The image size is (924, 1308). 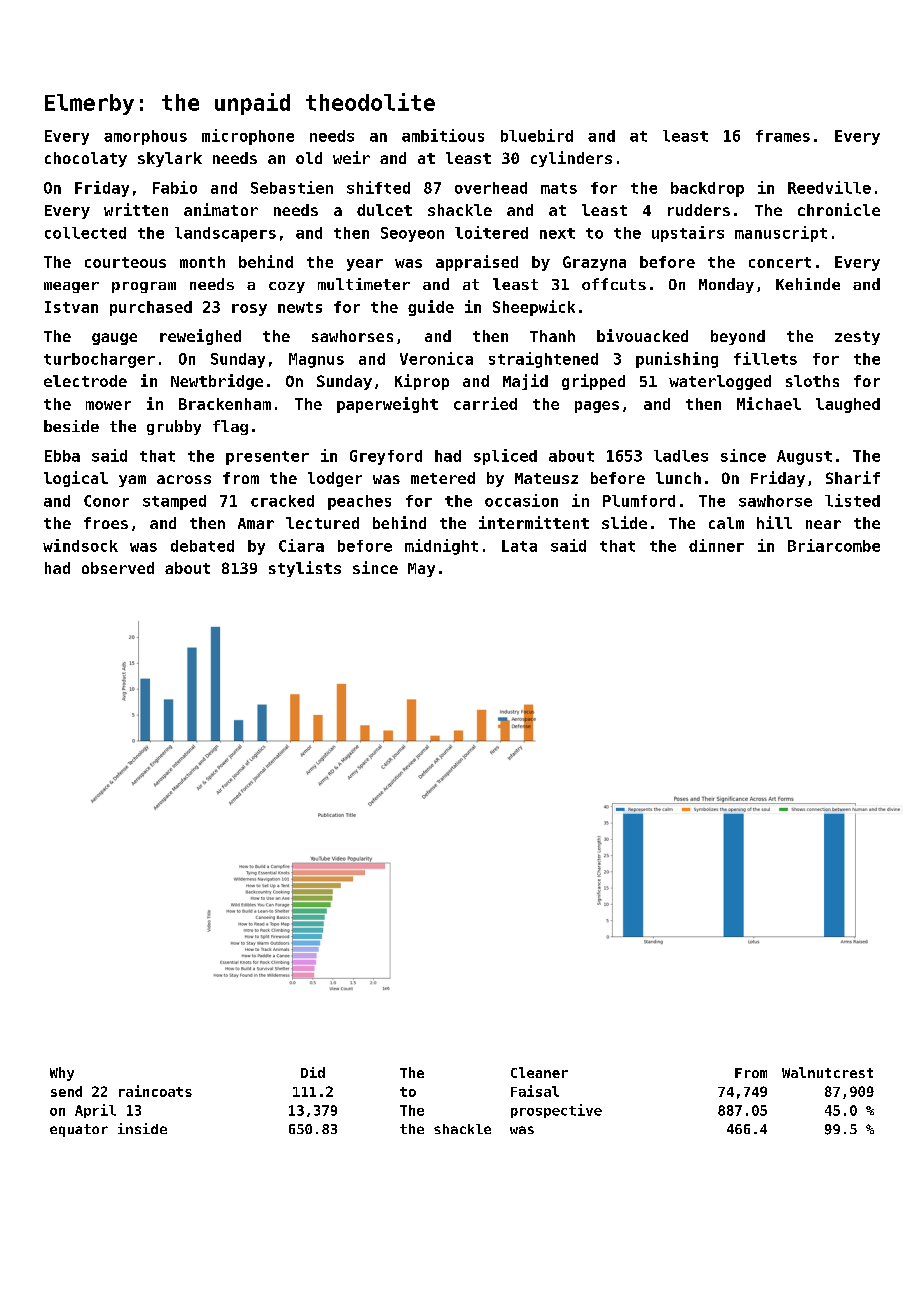 What do you see at coordinates (774, 522) in the image?
I see `hill` at bounding box center [774, 522].
